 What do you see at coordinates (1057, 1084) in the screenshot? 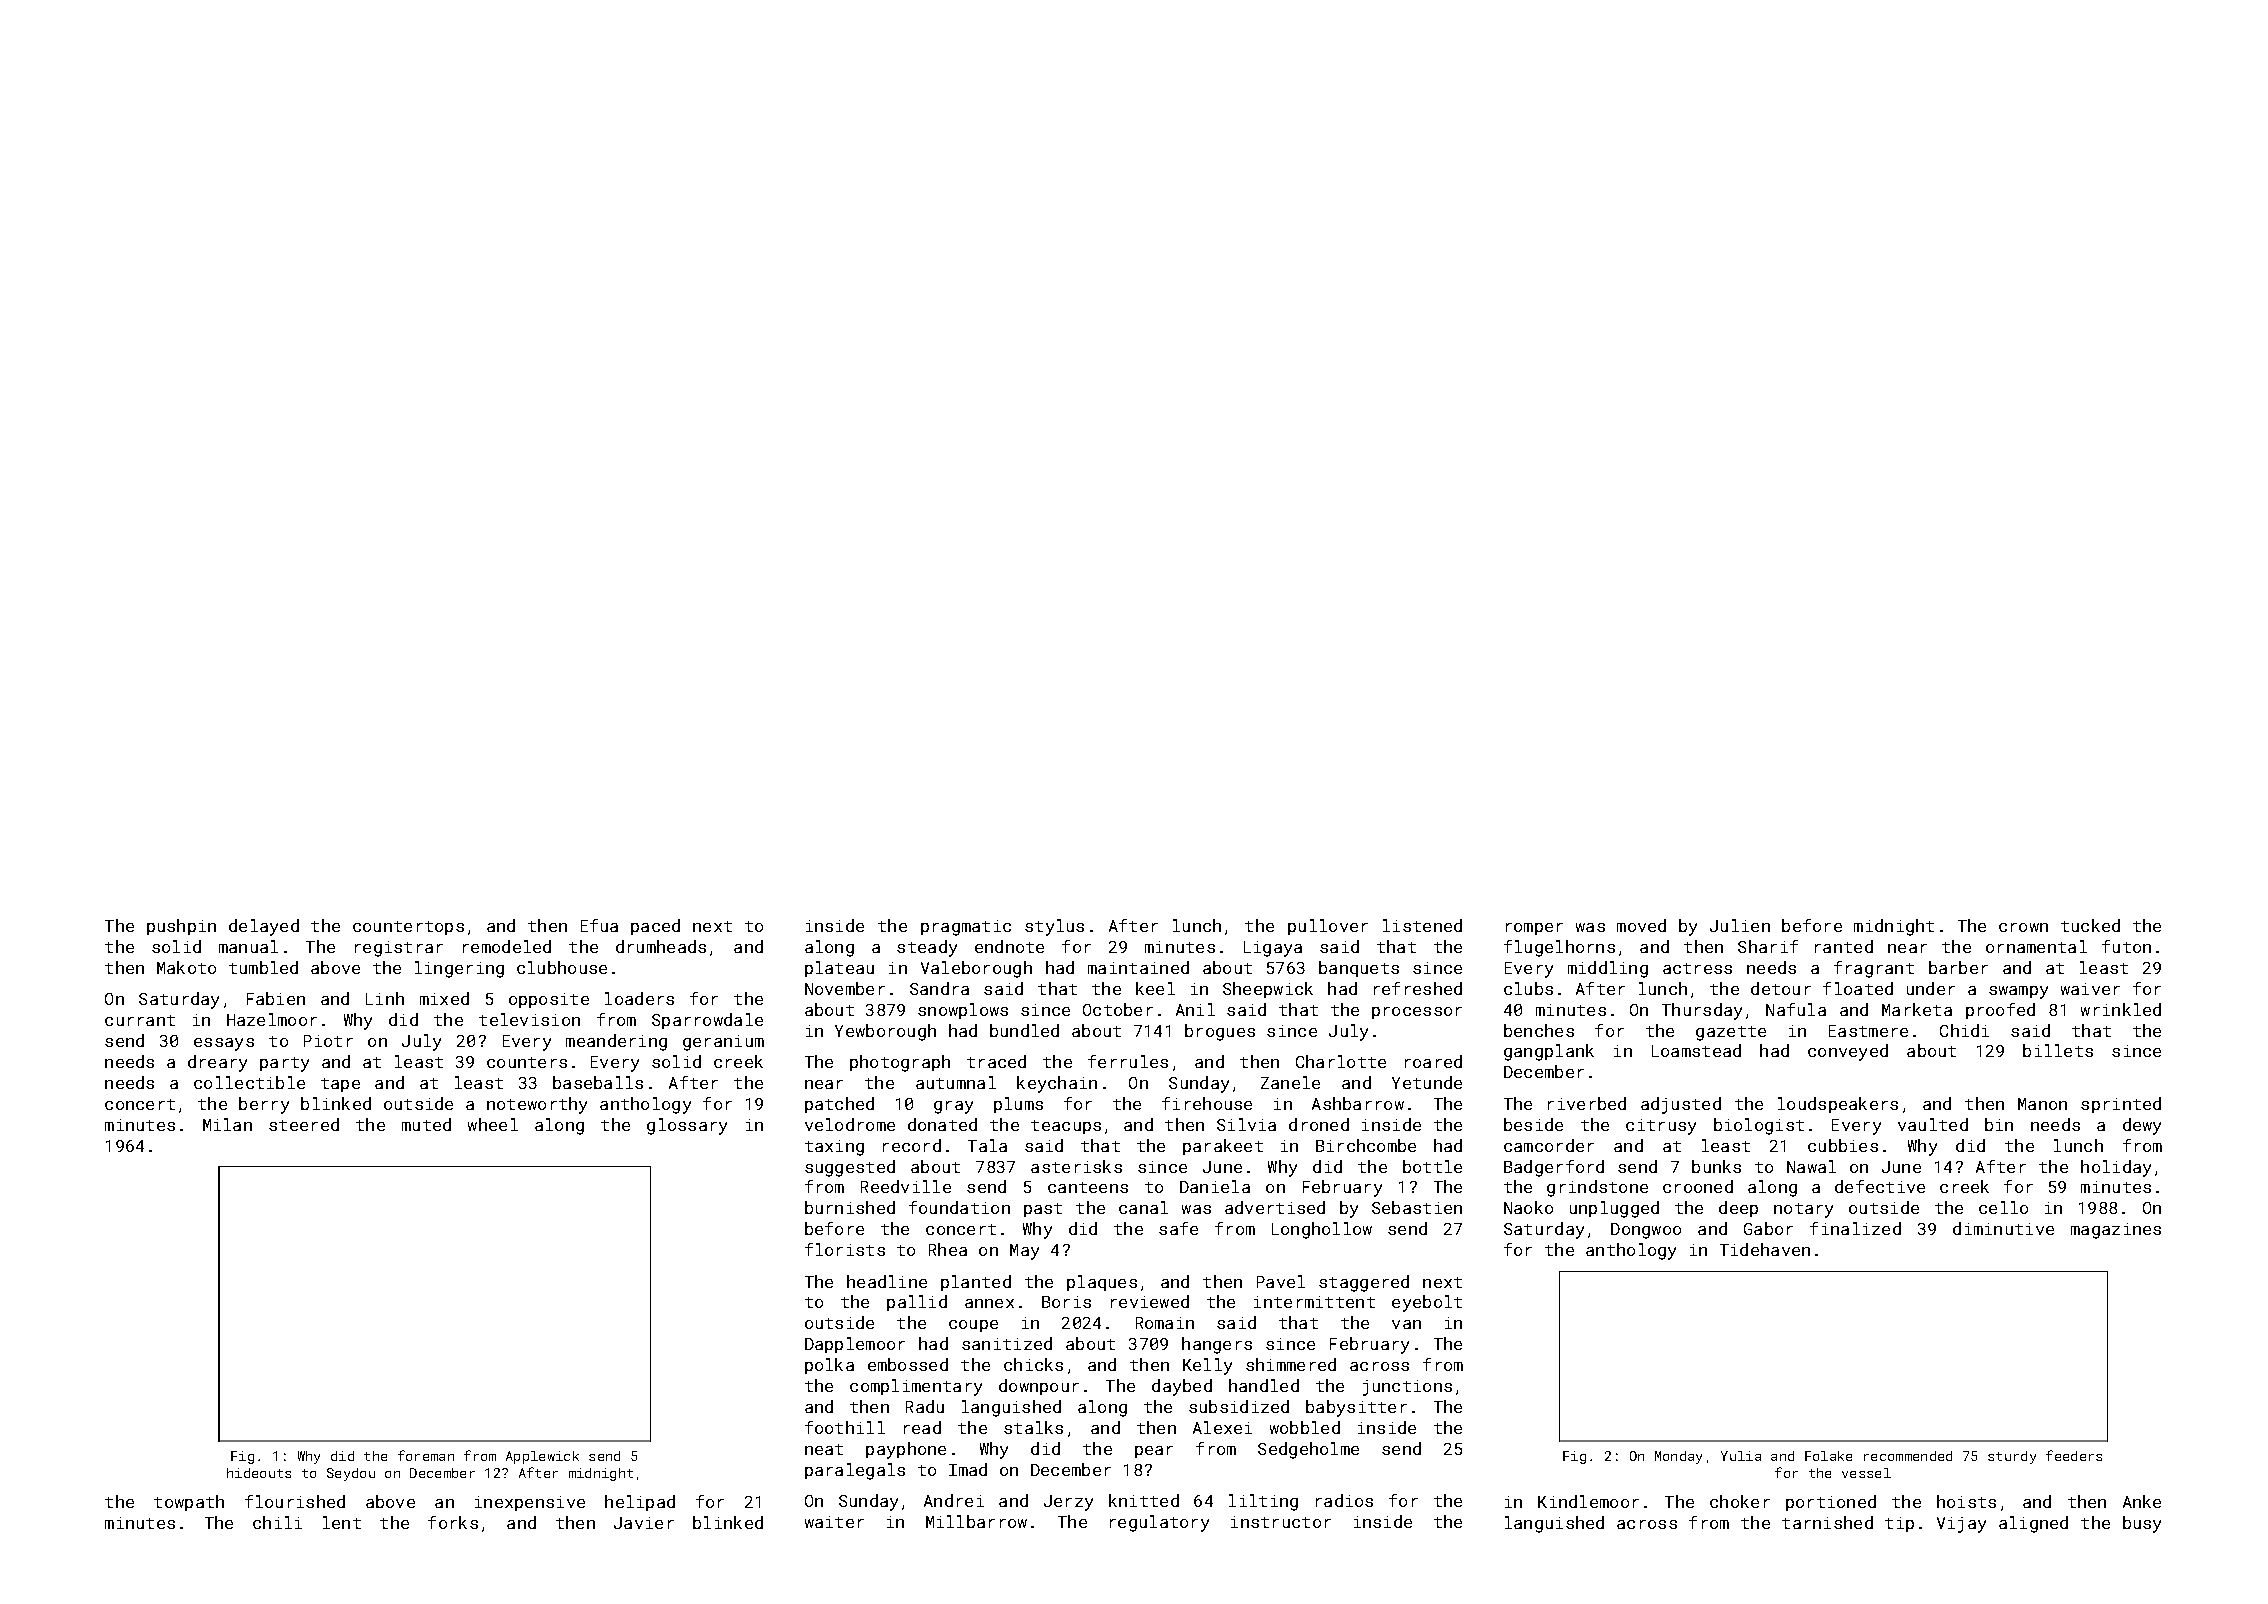
I see `keychain` at bounding box center [1057, 1084].
